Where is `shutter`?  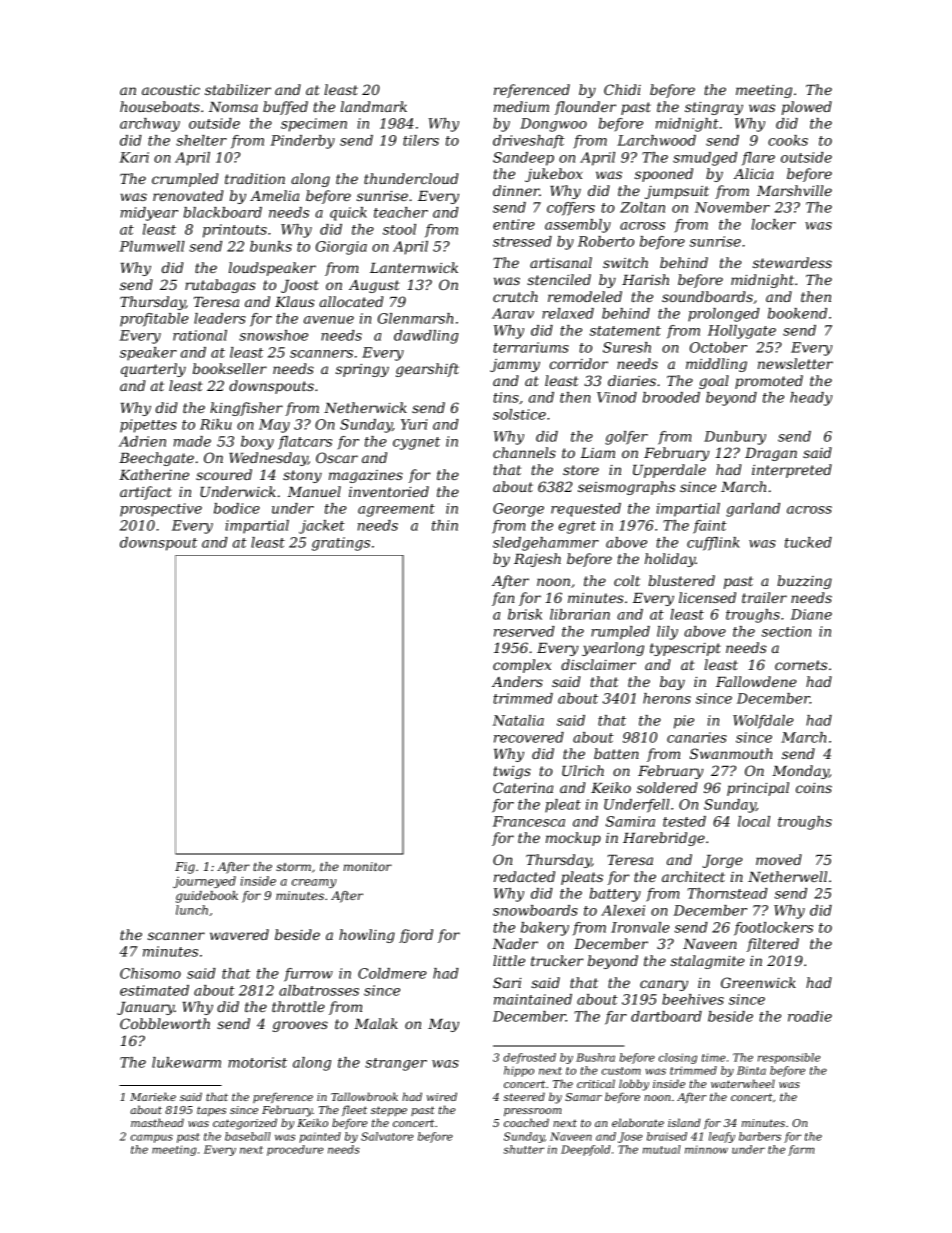
shutter is located at coordinates (523, 1149).
